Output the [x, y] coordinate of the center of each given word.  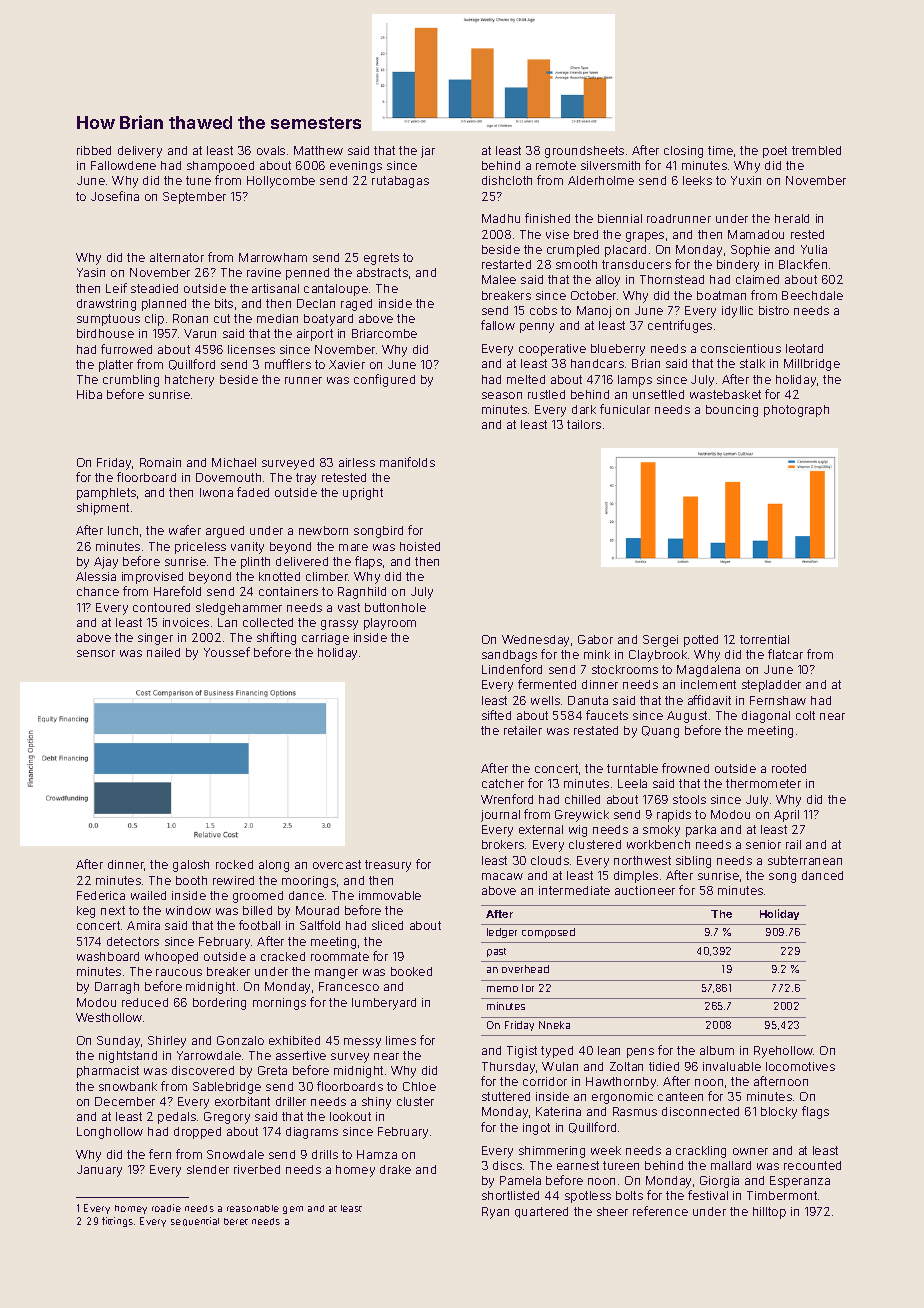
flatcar [785, 654]
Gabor [595, 639]
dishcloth [507, 180]
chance [98, 591]
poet [775, 152]
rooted [789, 768]
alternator [177, 257]
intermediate [574, 890]
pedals [177, 1118]
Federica [101, 895]
